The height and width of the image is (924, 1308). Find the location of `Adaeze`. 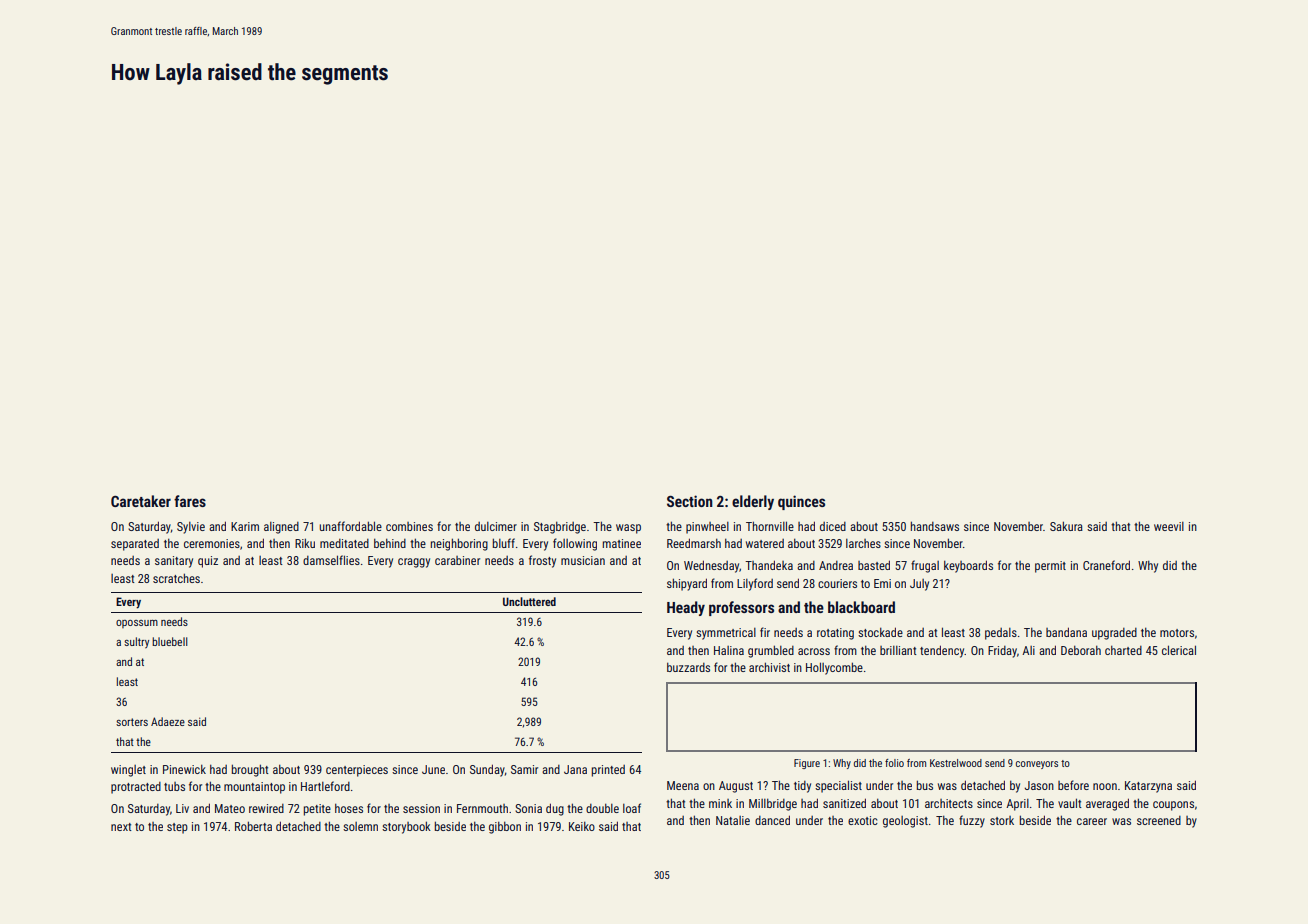

Adaeze is located at coordinates (168, 721).
